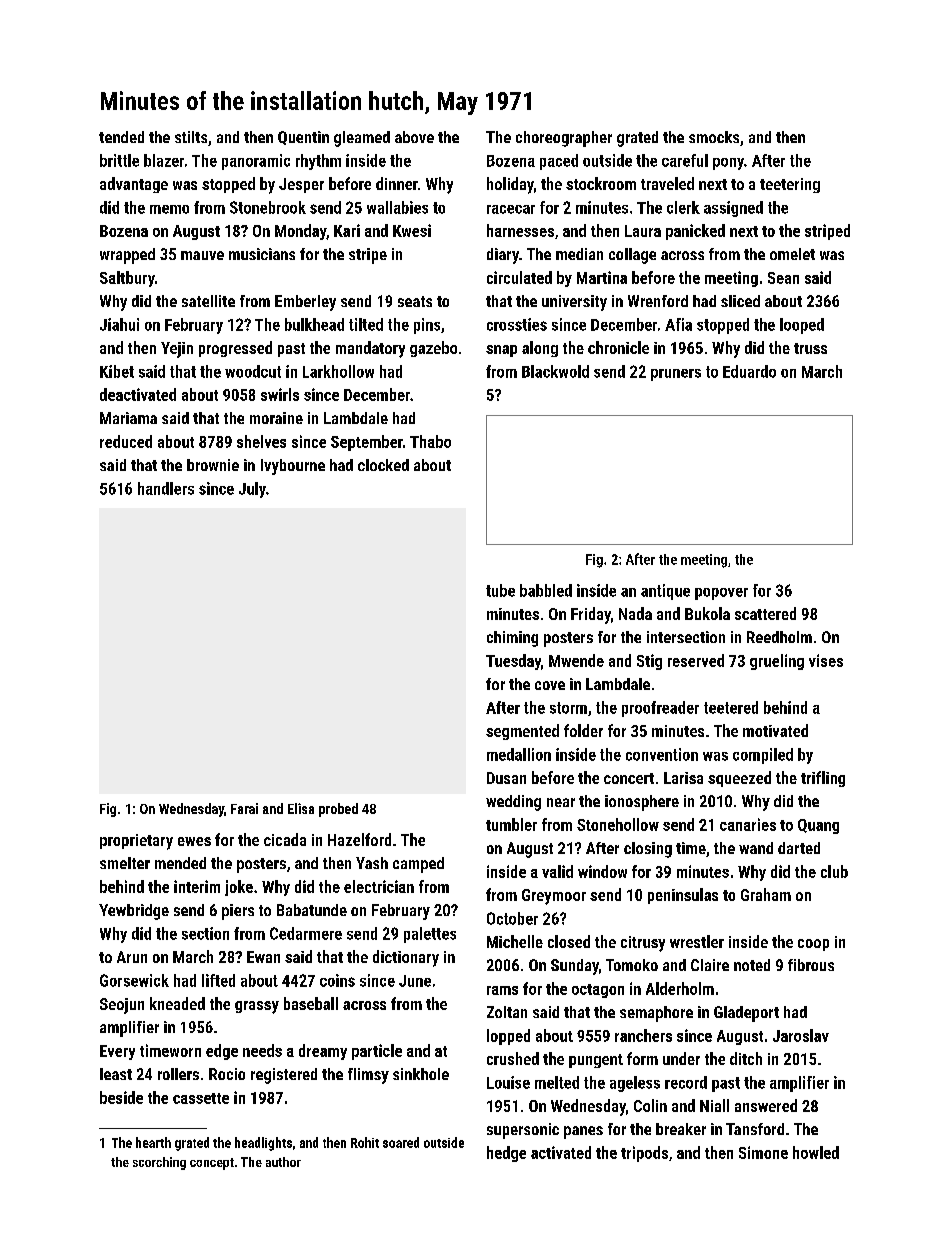  Describe the element at coordinates (433, 349) in the page. I see `gazebo` at that location.
